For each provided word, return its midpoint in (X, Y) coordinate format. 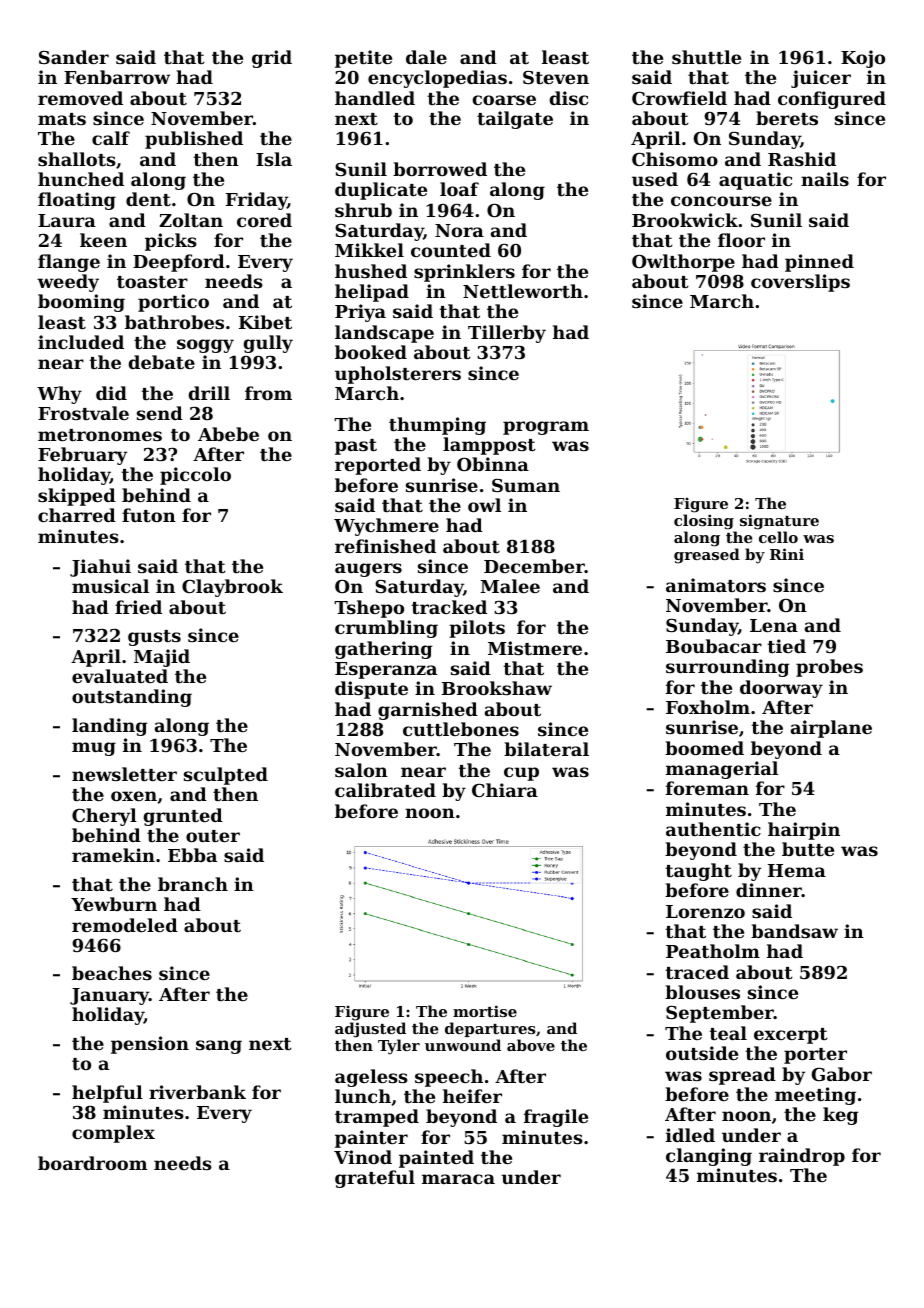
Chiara (505, 790)
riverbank (197, 1092)
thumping (437, 426)
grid (272, 59)
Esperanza (386, 670)
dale (426, 57)
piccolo (195, 476)
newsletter (124, 774)
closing (704, 522)
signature (779, 522)
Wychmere (386, 527)
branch (193, 884)
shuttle (706, 57)
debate (162, 362)
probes (829, 668)
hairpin (804, 831)
